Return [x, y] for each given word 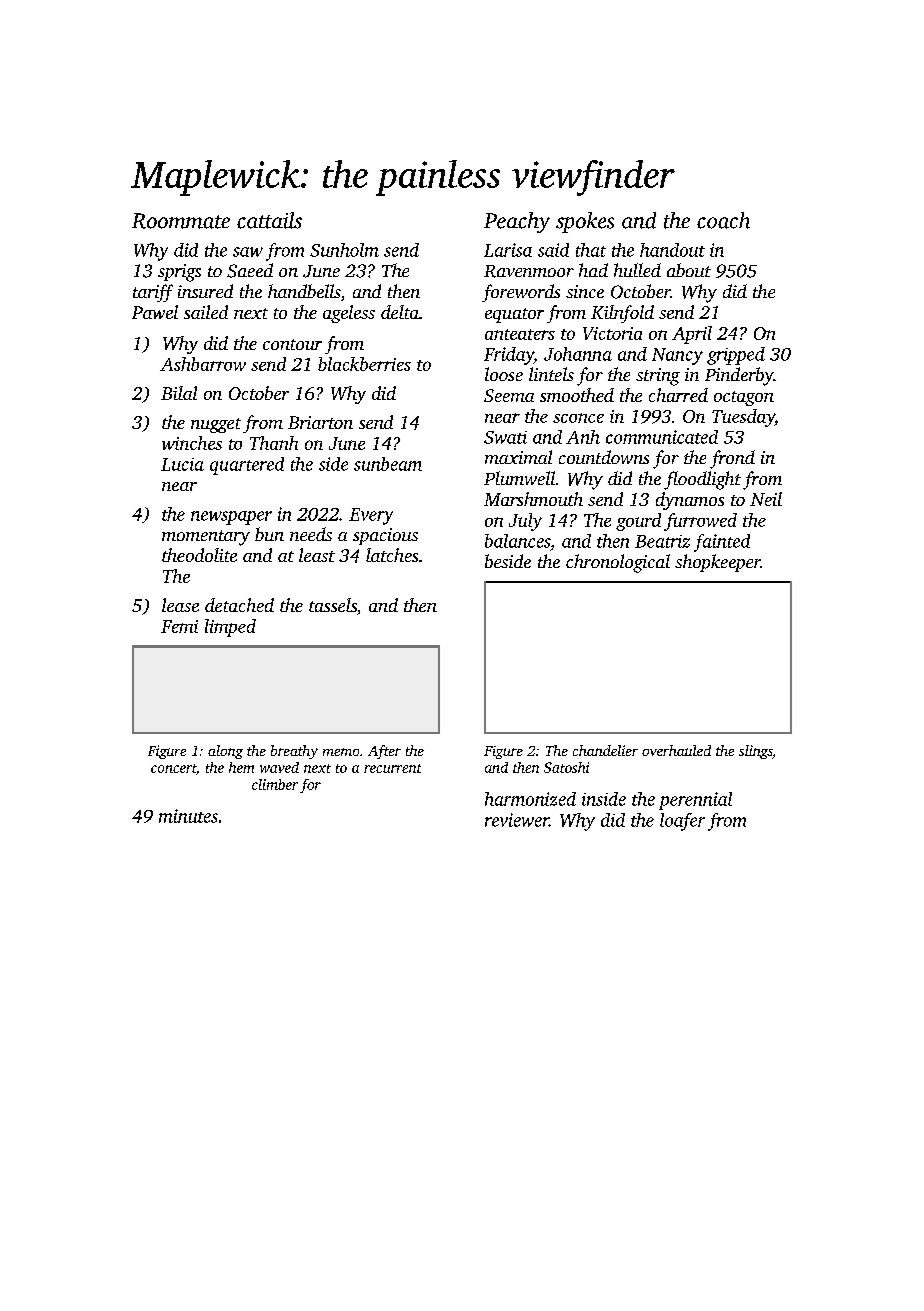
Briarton [320, 422]
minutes [188, 816]
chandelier [605, 750]
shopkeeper [717, 563]
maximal [518, 457]
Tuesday [743, 418]
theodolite [199, 555]
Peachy [517, 222]
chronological [618, 563]
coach [723, 220]
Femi [179, 626]
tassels [333, 605]
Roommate [181, 221]
